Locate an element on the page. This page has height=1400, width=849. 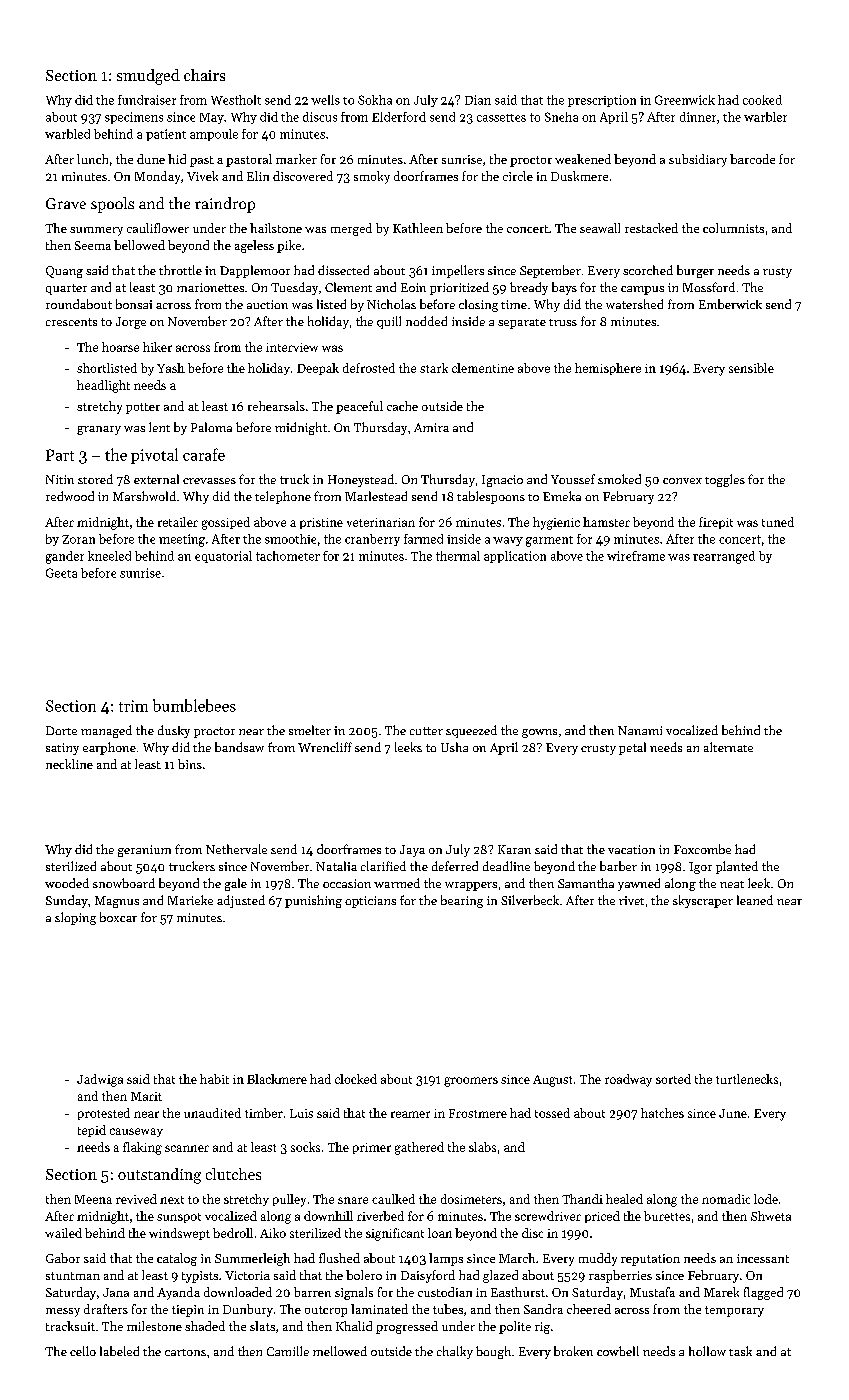
tepid is located at coordinates (92, 1131).
